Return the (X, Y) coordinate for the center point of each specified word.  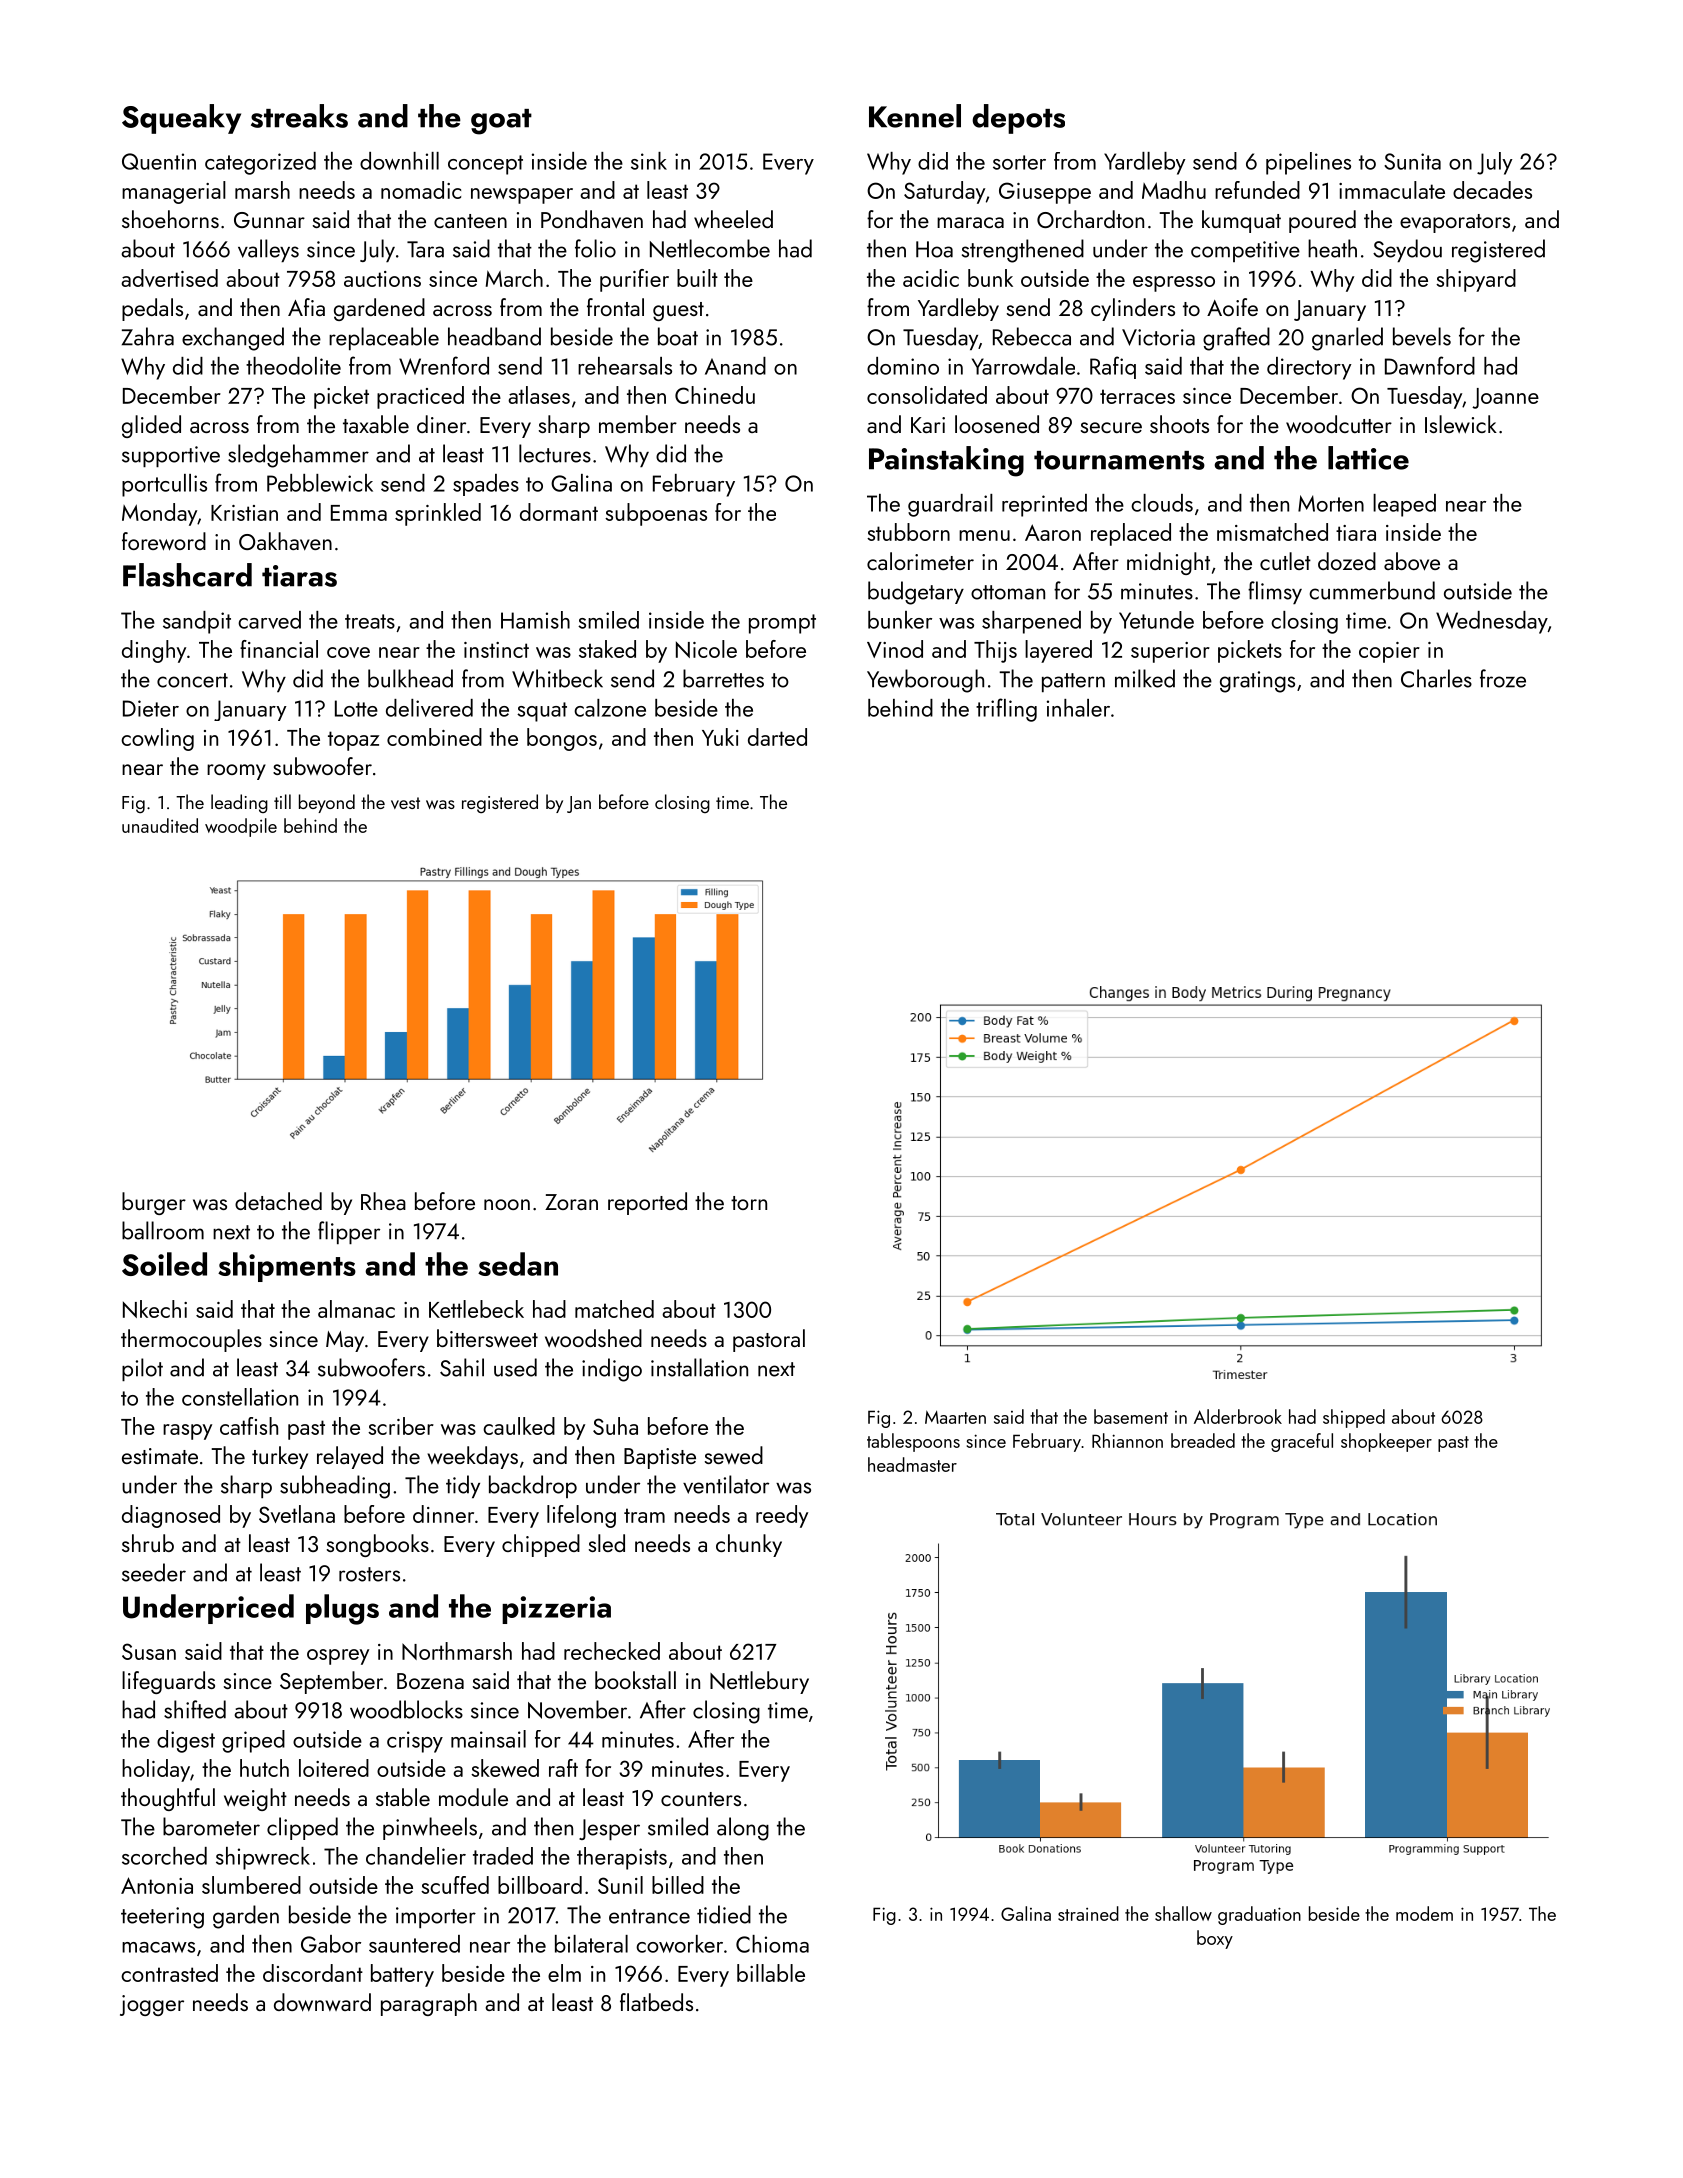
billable (771, 1973)
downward (322, 2002)
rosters (369, 1574)
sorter (1019, 162)
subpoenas (656, 514)
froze (1503, 678)
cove (348, 652)
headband (494, 336)
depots (1018, 119)
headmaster (912, 1464)
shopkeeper (1386, 1442)
